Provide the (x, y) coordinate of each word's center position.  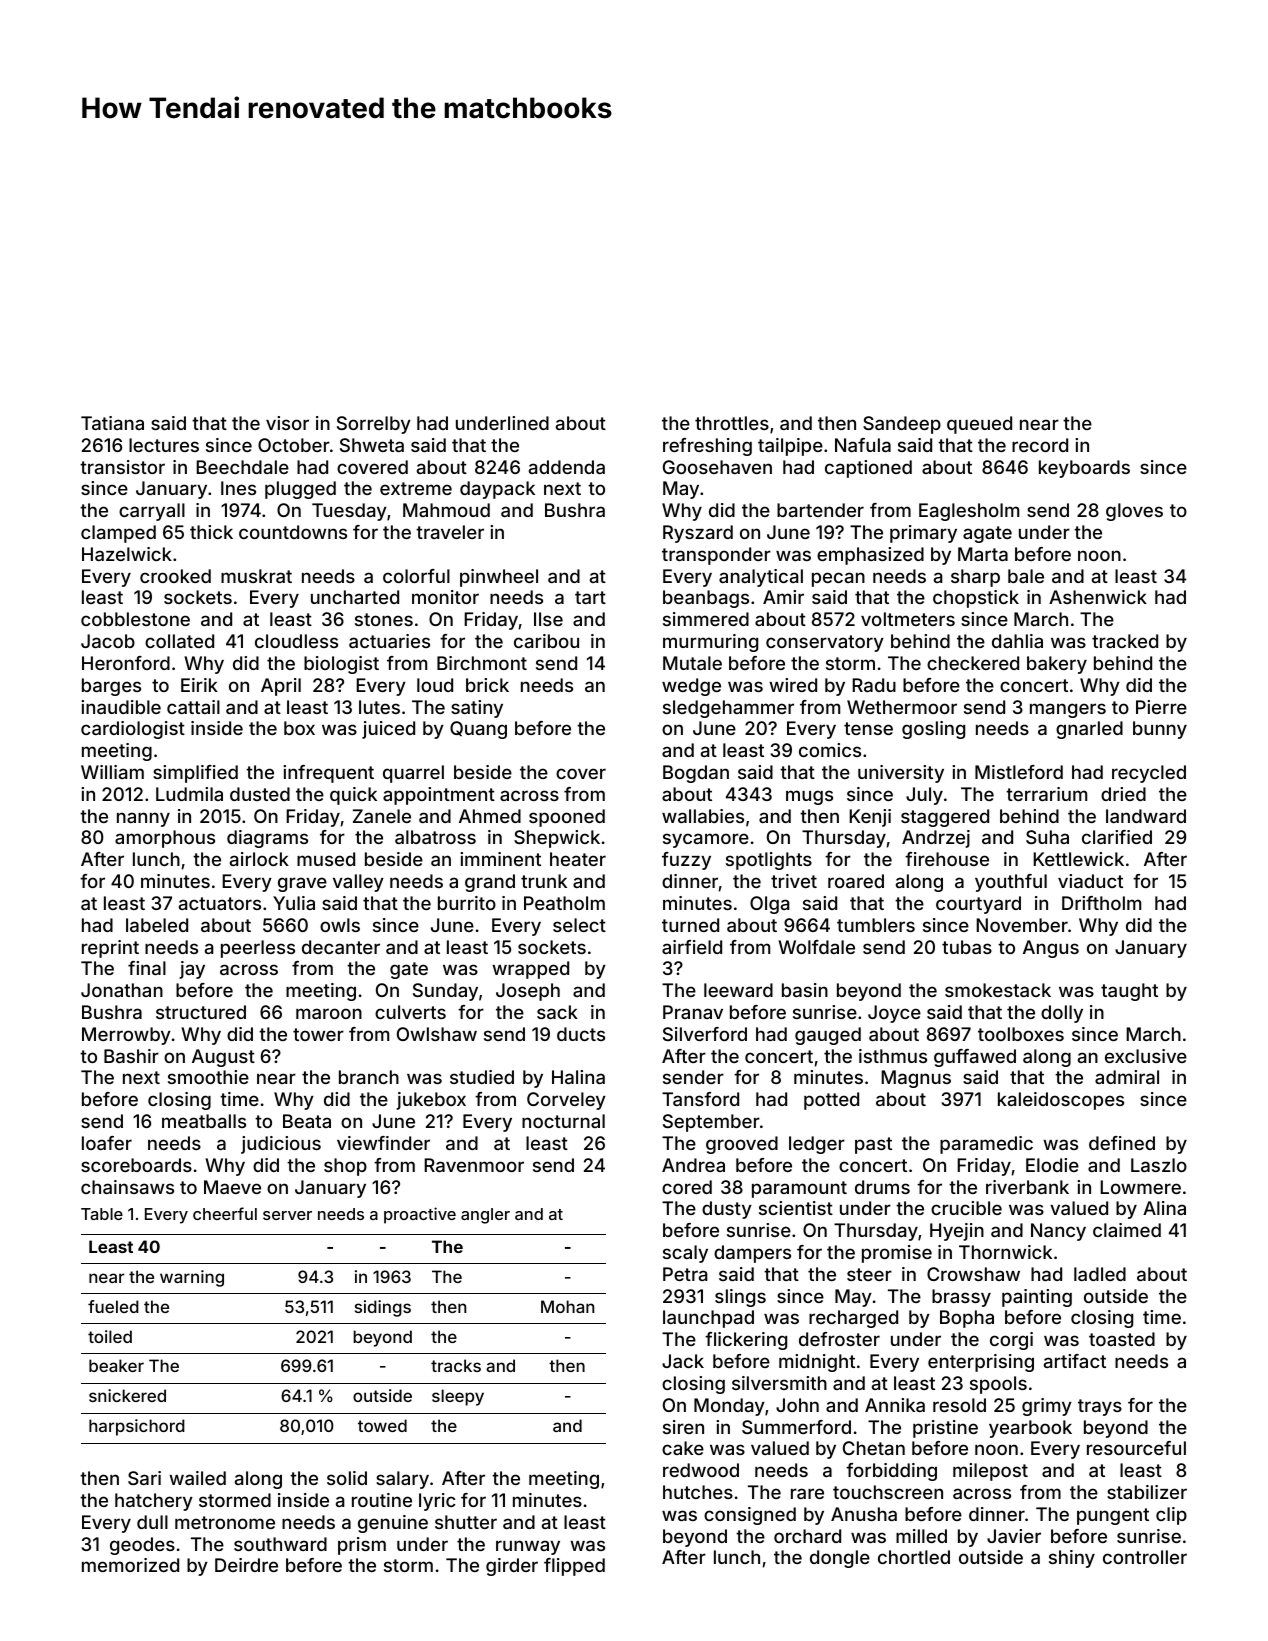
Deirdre (246, 1565)
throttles (732, 423)
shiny (1072, 1559)
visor (287, 423)
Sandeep (902, 425)
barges (111, 687)
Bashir (131, 1056)
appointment (439, 796)
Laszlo (1159, 1165)
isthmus (893, 1056)
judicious (281, 1145)
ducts (581, 1034)
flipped (574, 1567)
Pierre (1161, 707)
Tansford (700, 1099)
